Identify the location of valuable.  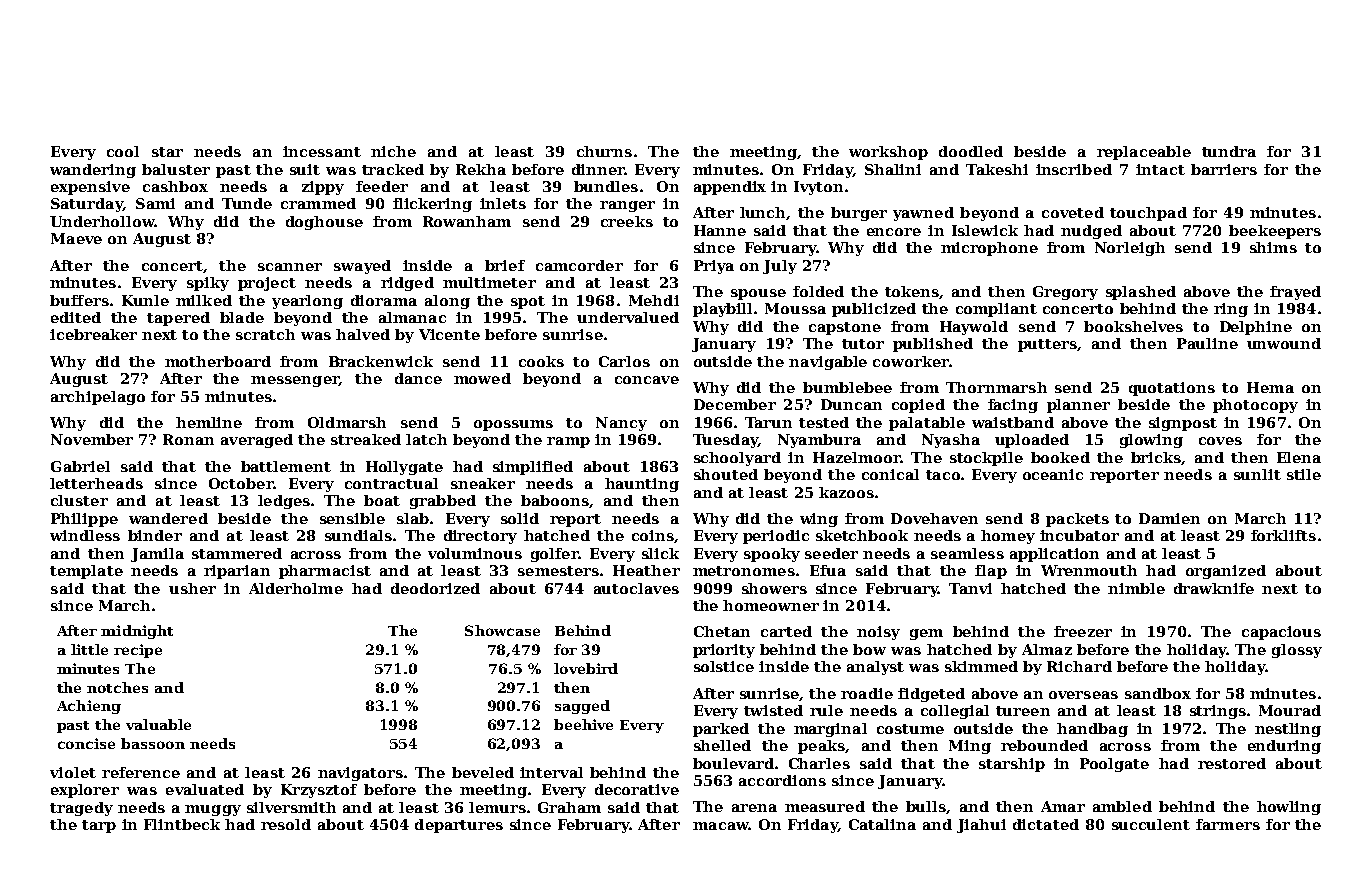
(158, 724).
